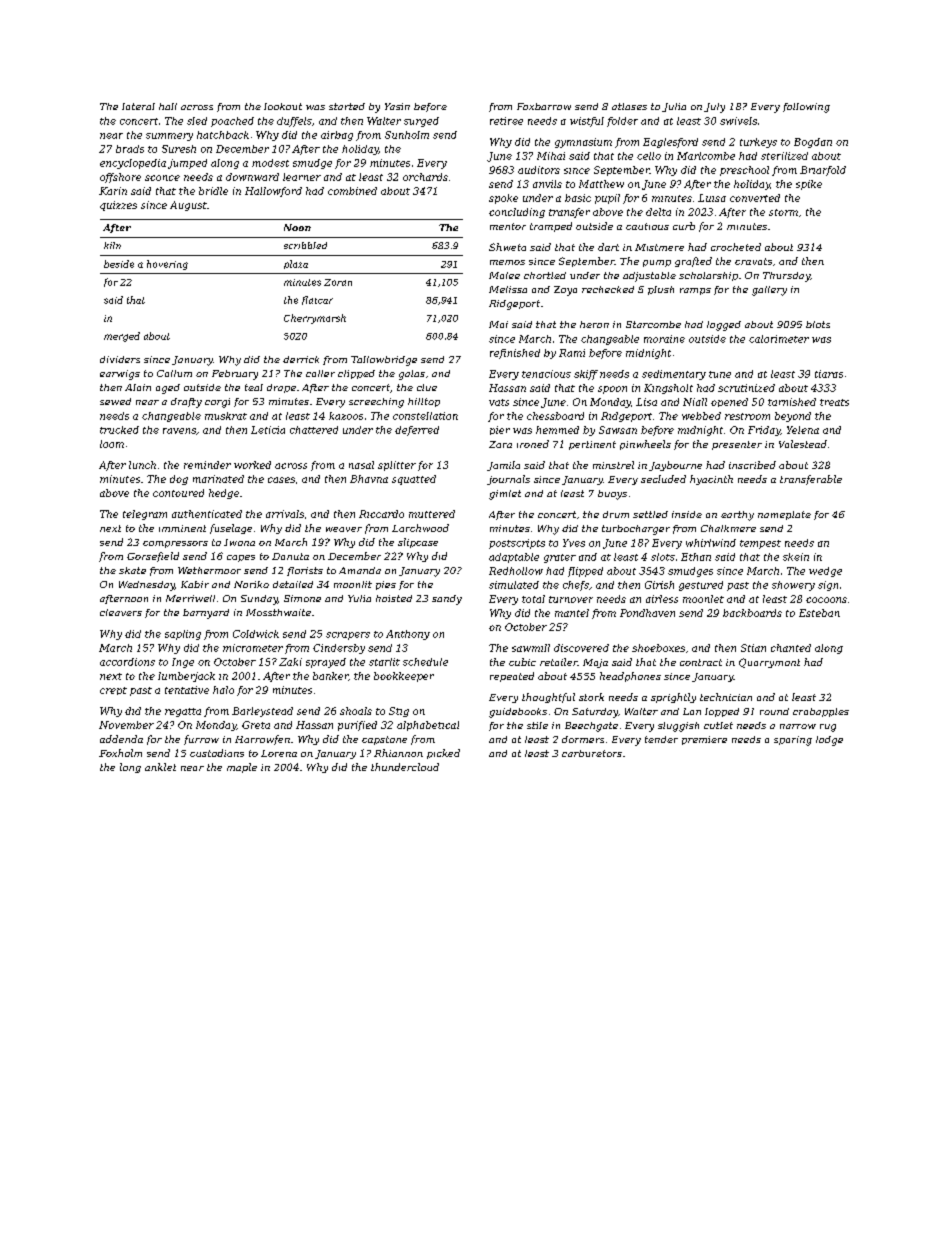  Describe the element at coordinates (130, 149) in the page. I see `brads` at that location.
